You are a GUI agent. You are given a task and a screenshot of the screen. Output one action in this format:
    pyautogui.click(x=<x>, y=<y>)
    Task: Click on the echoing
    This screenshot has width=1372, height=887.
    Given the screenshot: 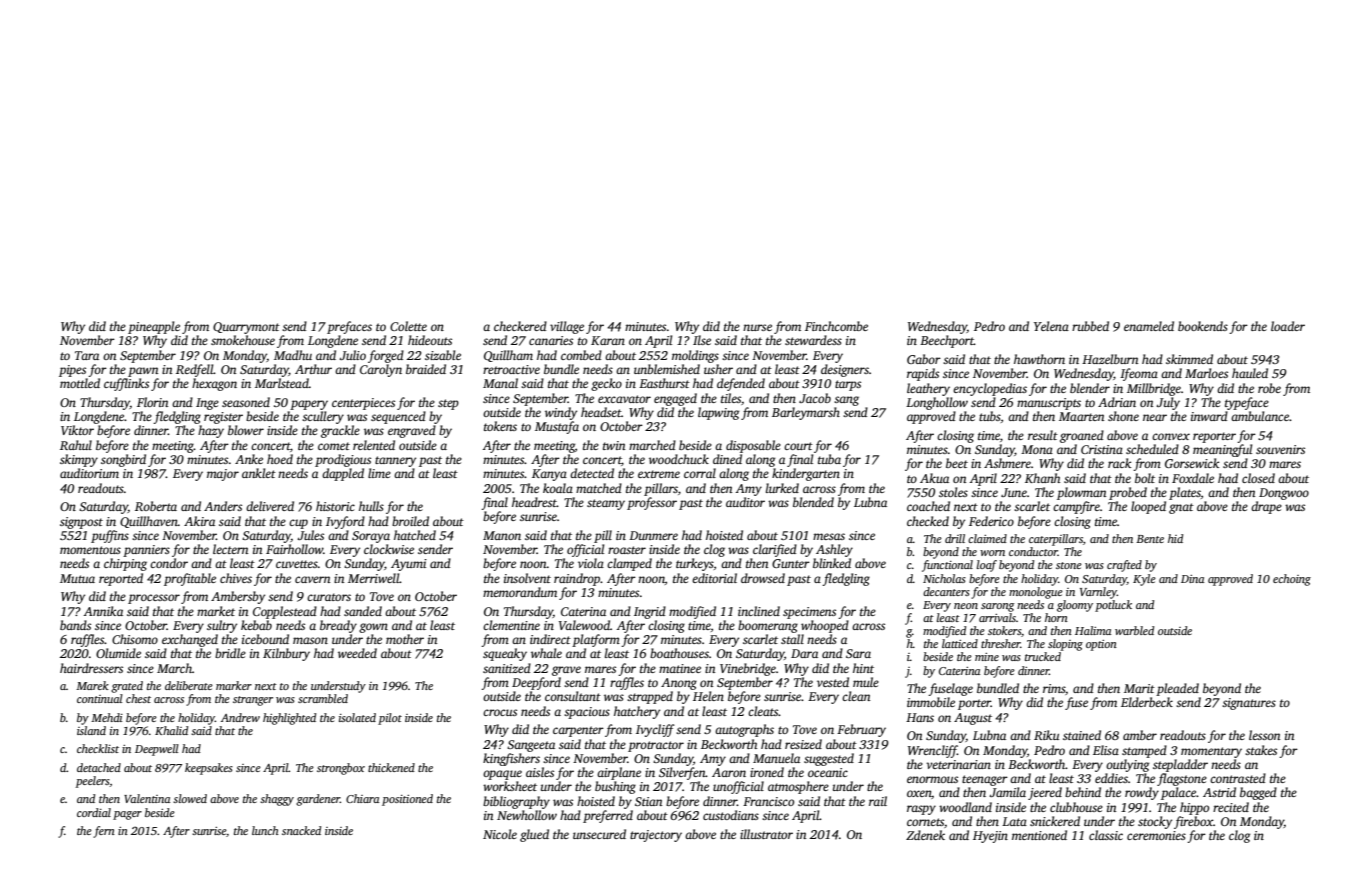 What is the action you would take?
    pyautogui.click(x=1292, y=580)
